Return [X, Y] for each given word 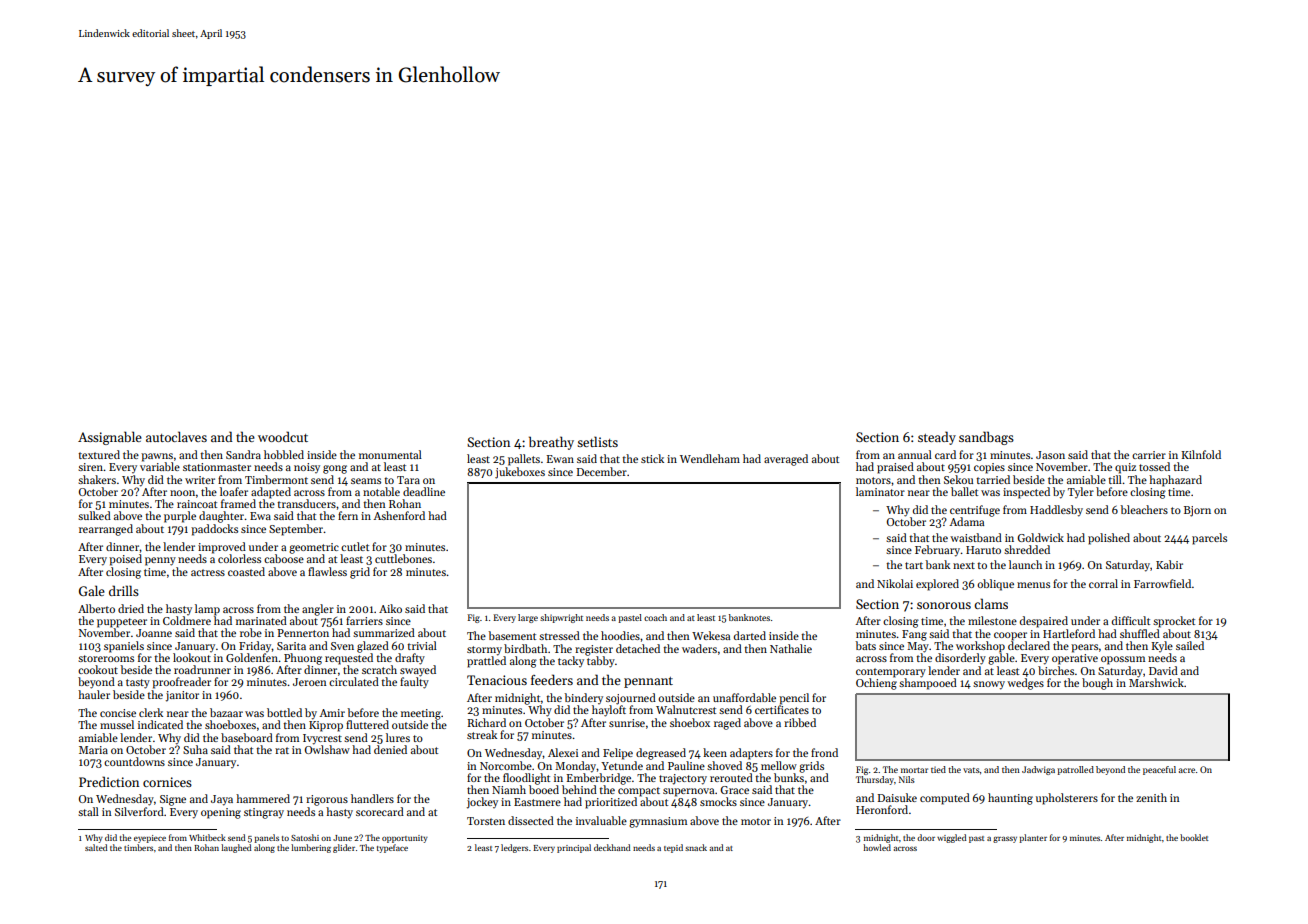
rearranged [106, 530]
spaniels [124, 647]
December [602, 471]
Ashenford [399, 515]
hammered [263, 798]
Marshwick [1156, 682]
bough [1097, 684]
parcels [1209, 539]
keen [715, 752]
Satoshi [305, 837]
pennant [648, 682]
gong [335, 469]
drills [124, 590]
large [528, 618]
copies [989, 468]
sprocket [1174, 622]
